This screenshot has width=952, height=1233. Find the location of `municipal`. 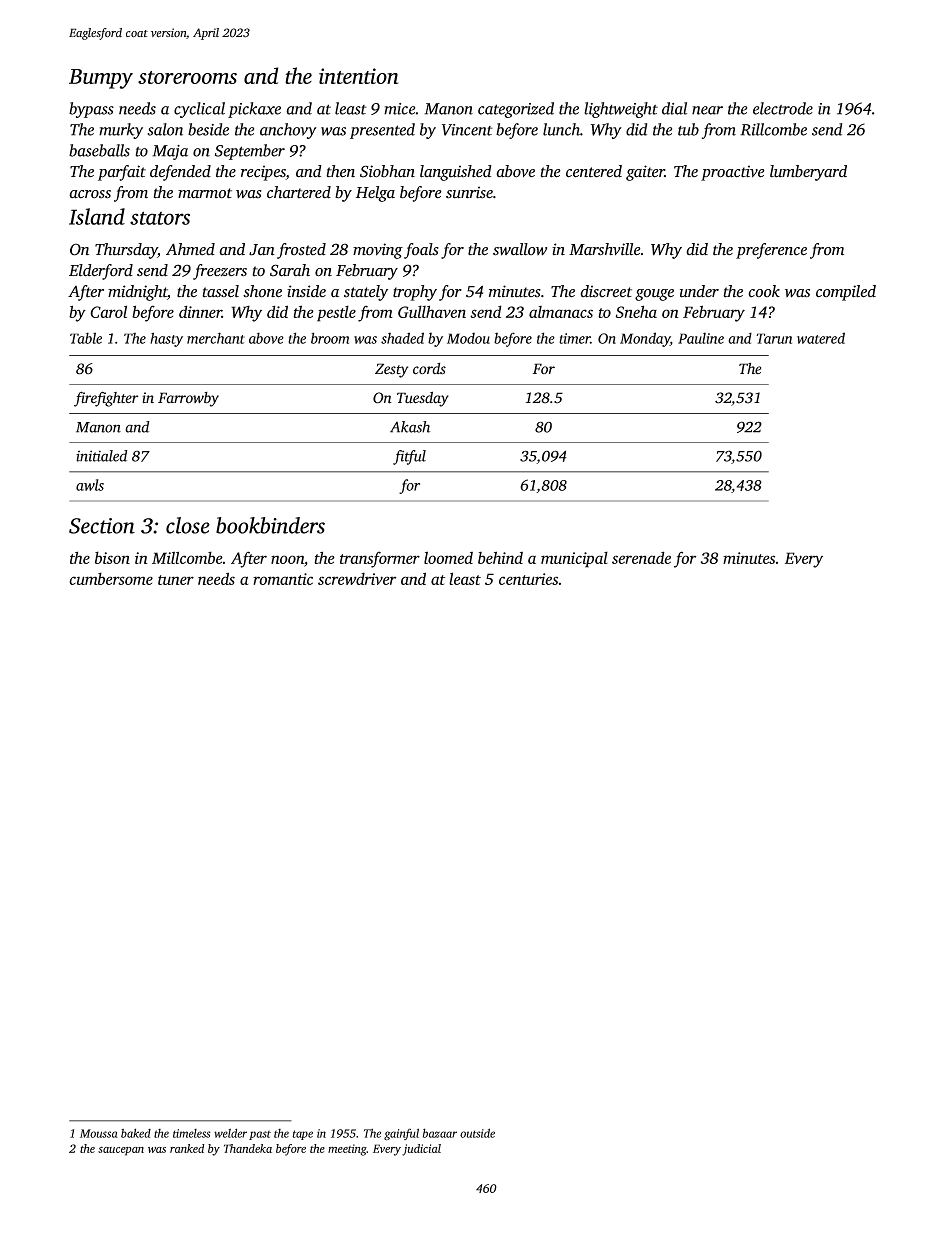

municipal is located at coordinates (574, 559).
